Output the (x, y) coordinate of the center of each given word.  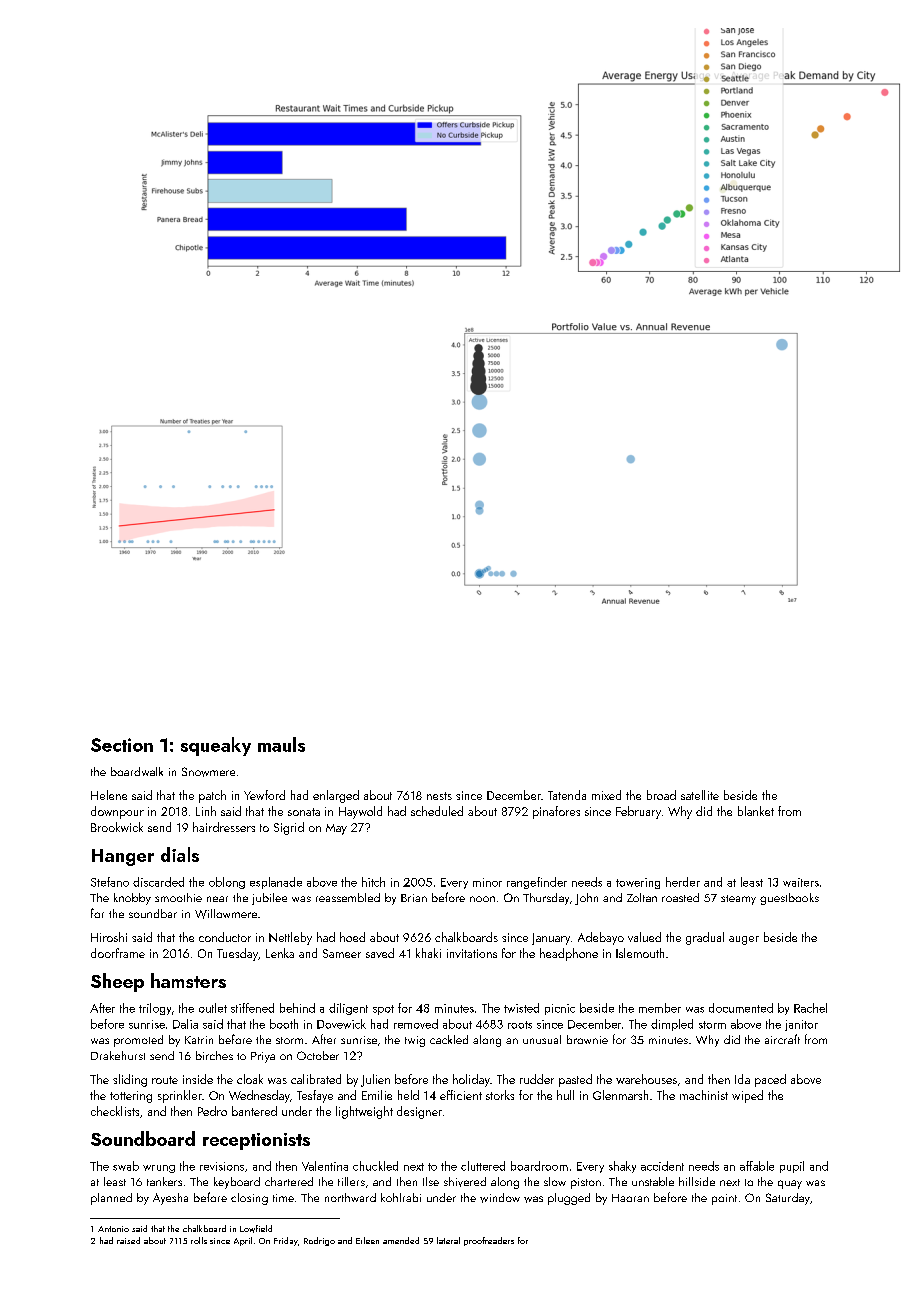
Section (122, 745)
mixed (606, 795)
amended (401, 1240)
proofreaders (489, 1241)
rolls (199, 1240)
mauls (281, 744)
